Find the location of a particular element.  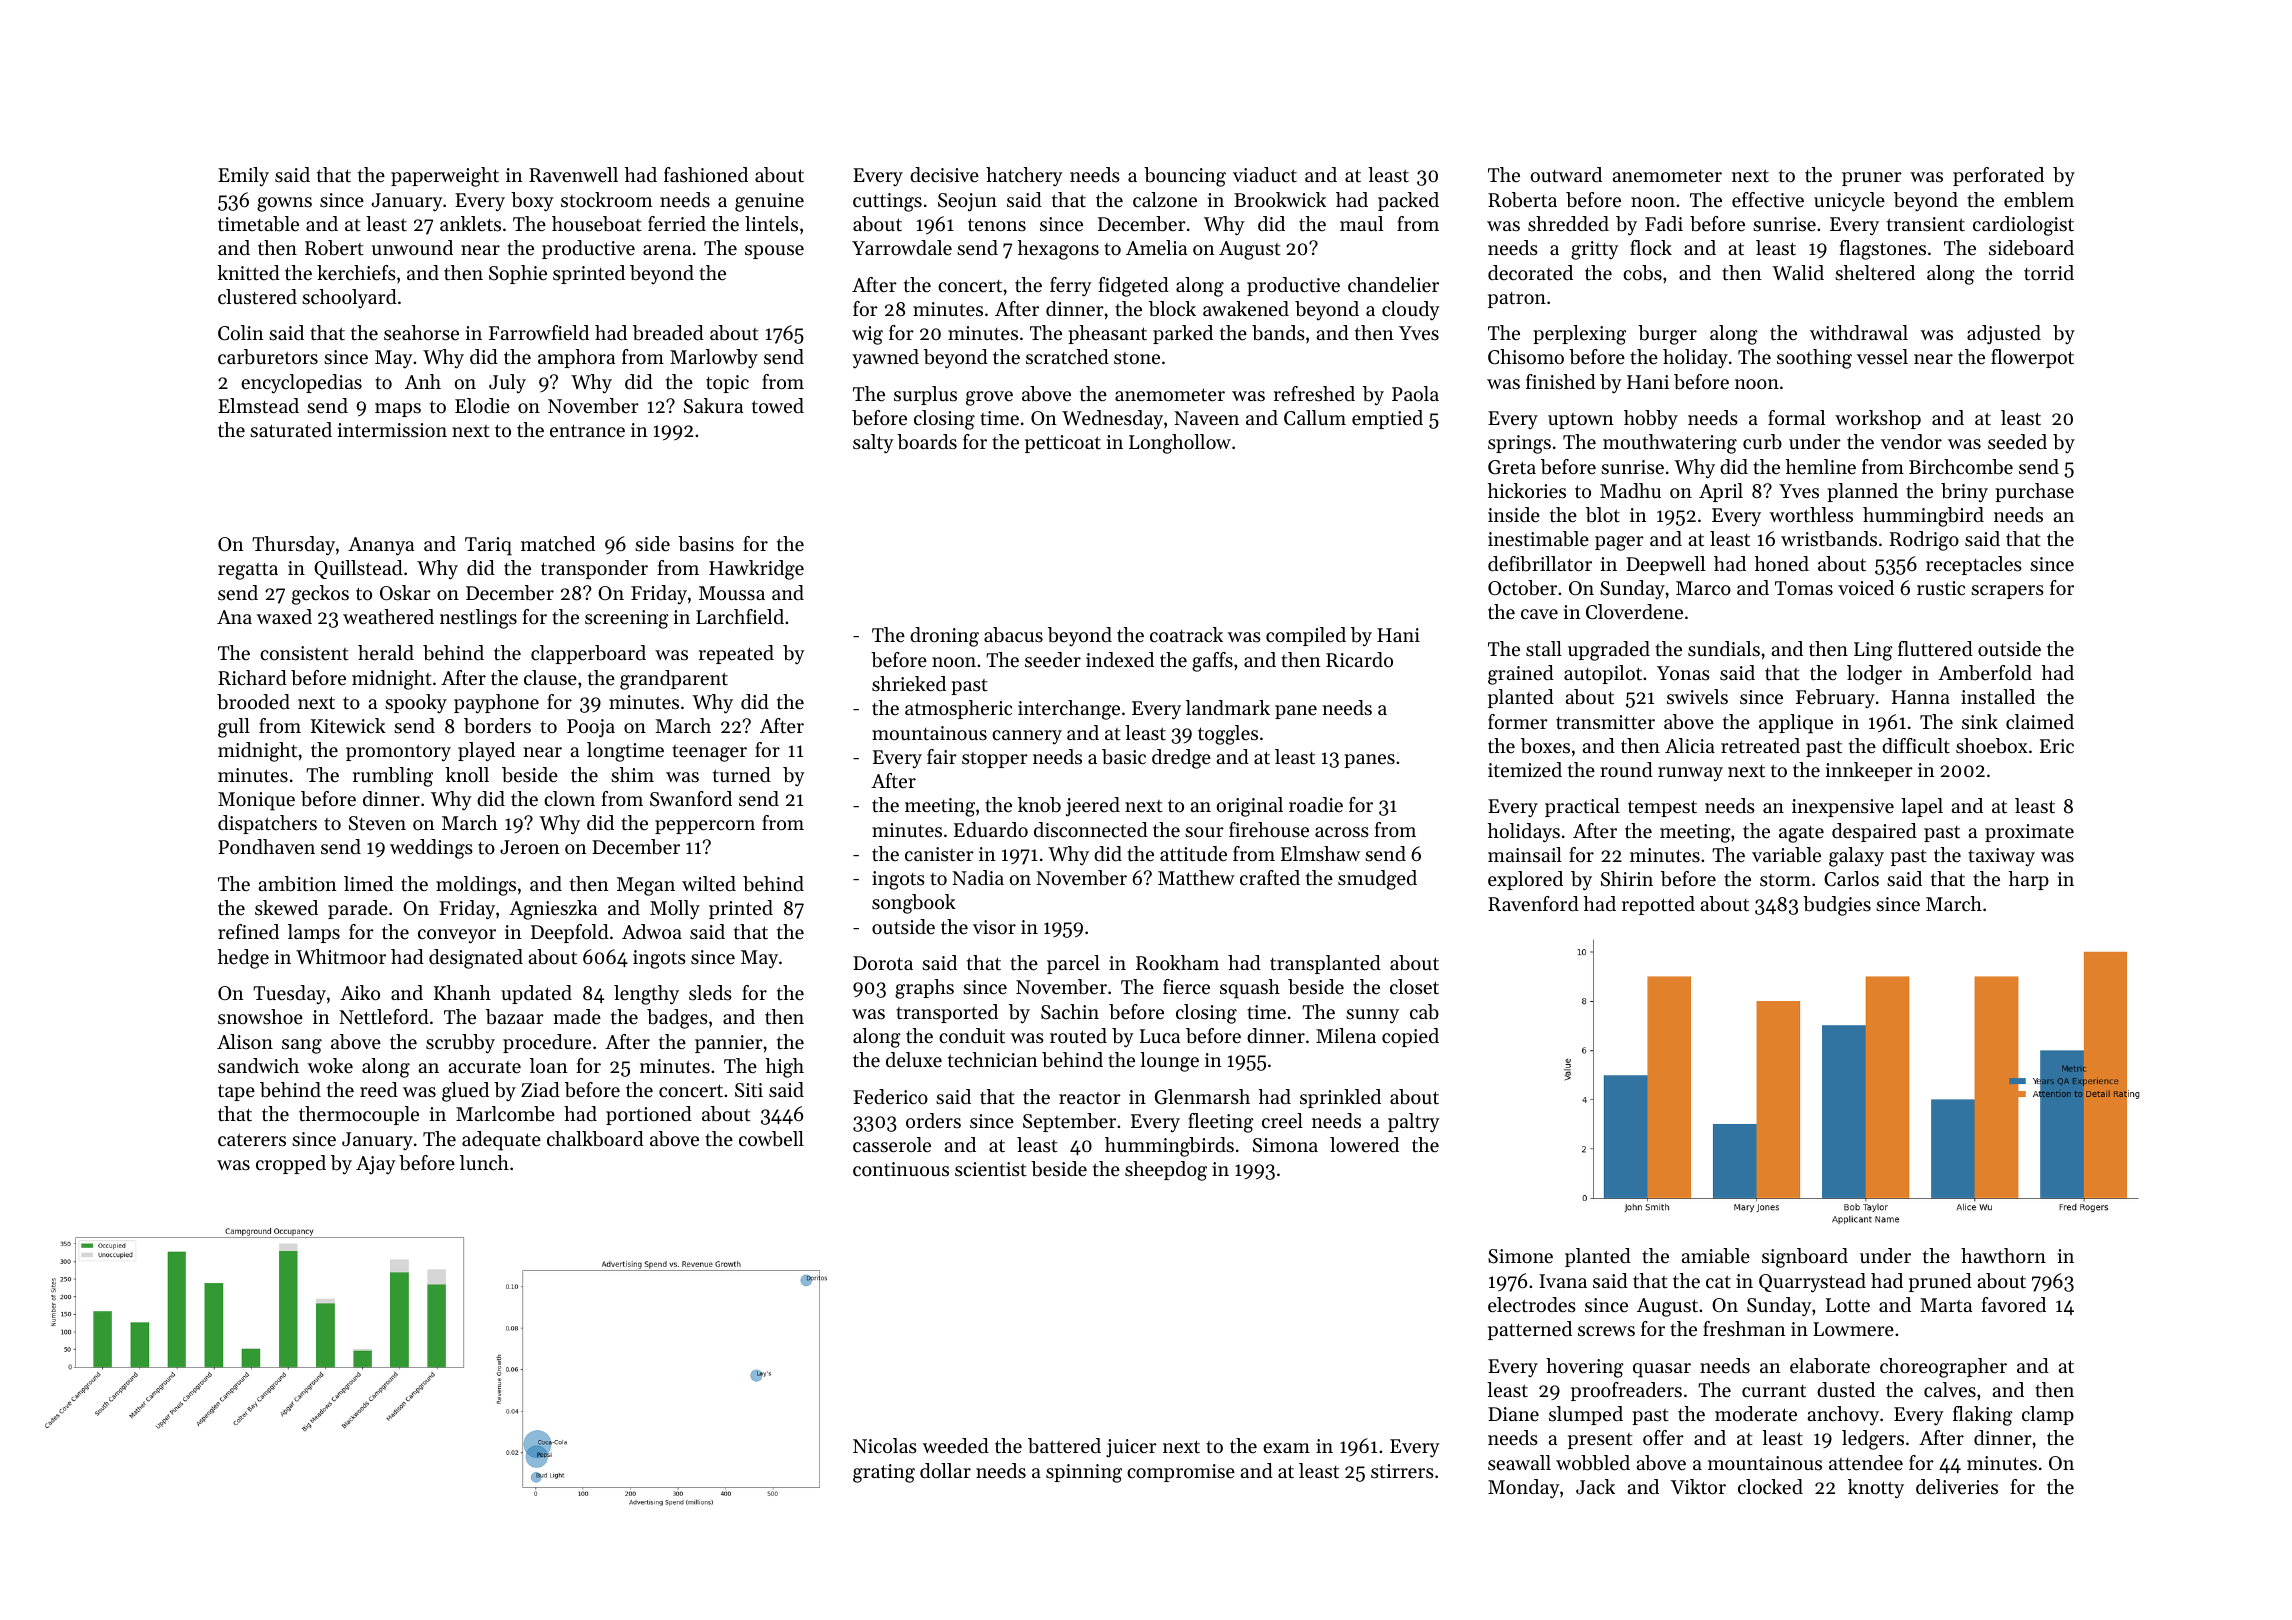

paltry is located at coordinates (1414, 1123).
